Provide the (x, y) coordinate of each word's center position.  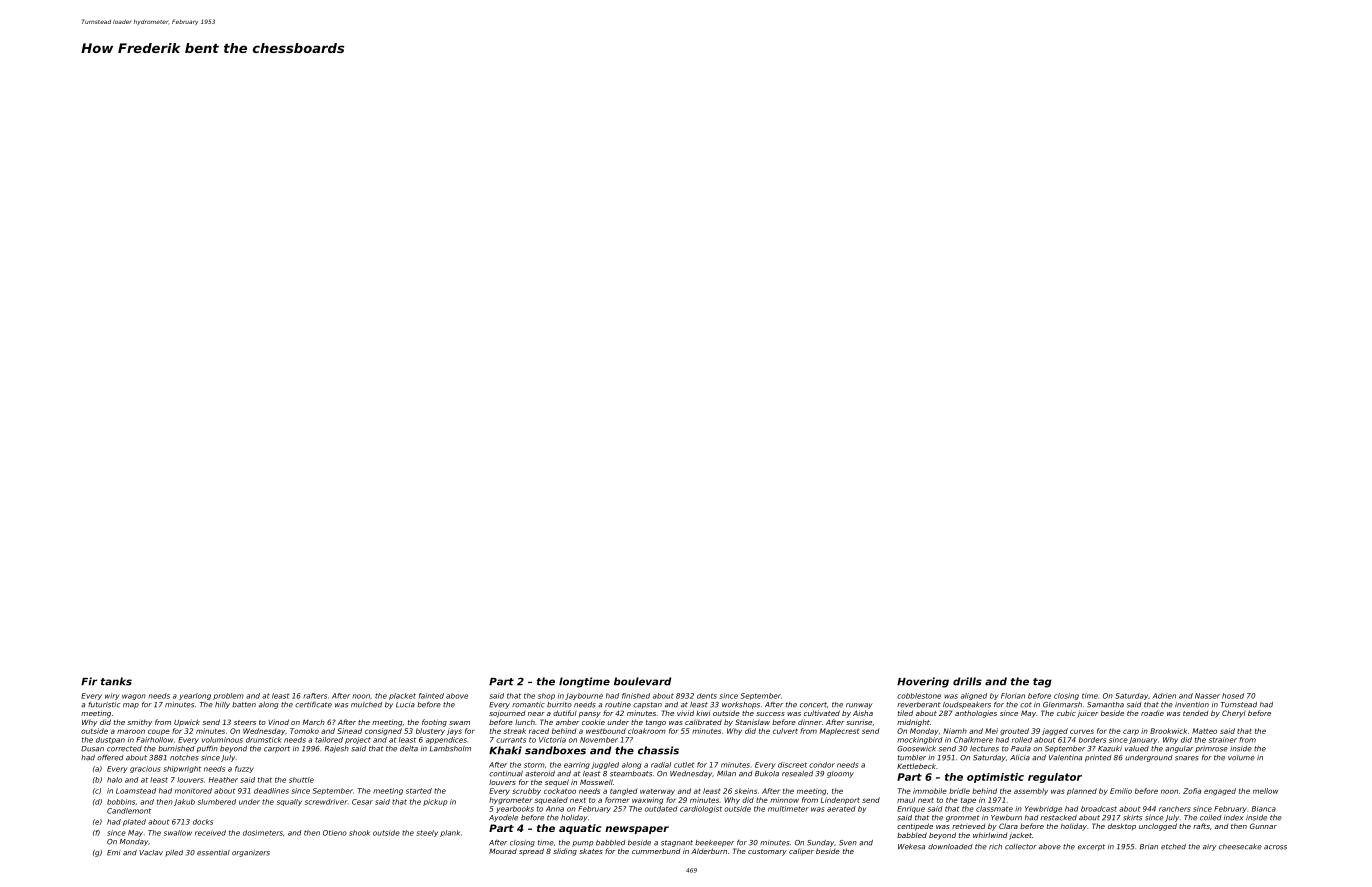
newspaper (637, 830)
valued (1137, 749)
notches (184, 758)
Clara (1008, 826)
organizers (251, 853)
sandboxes (555, 750)
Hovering (923, 682)
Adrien (1164, 696)
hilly (222, 705)
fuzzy (244, 769)
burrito (559, 705)
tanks (116, 681)
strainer (1223, 740)
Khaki (505, 750)
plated (134, 822)
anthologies (976, 714)
